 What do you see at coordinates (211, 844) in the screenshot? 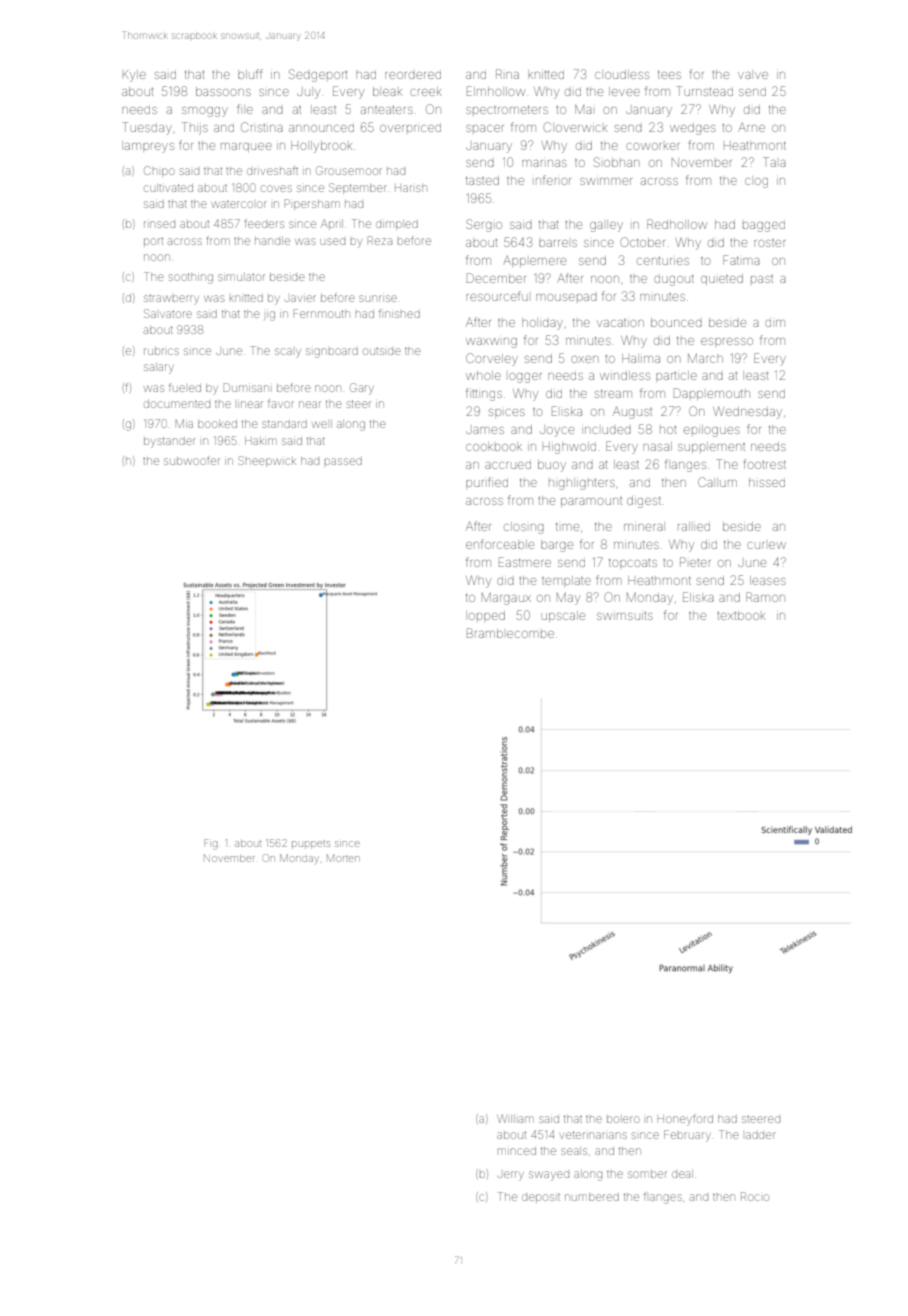
I see `Fig` at bounding box center [211, 844].
